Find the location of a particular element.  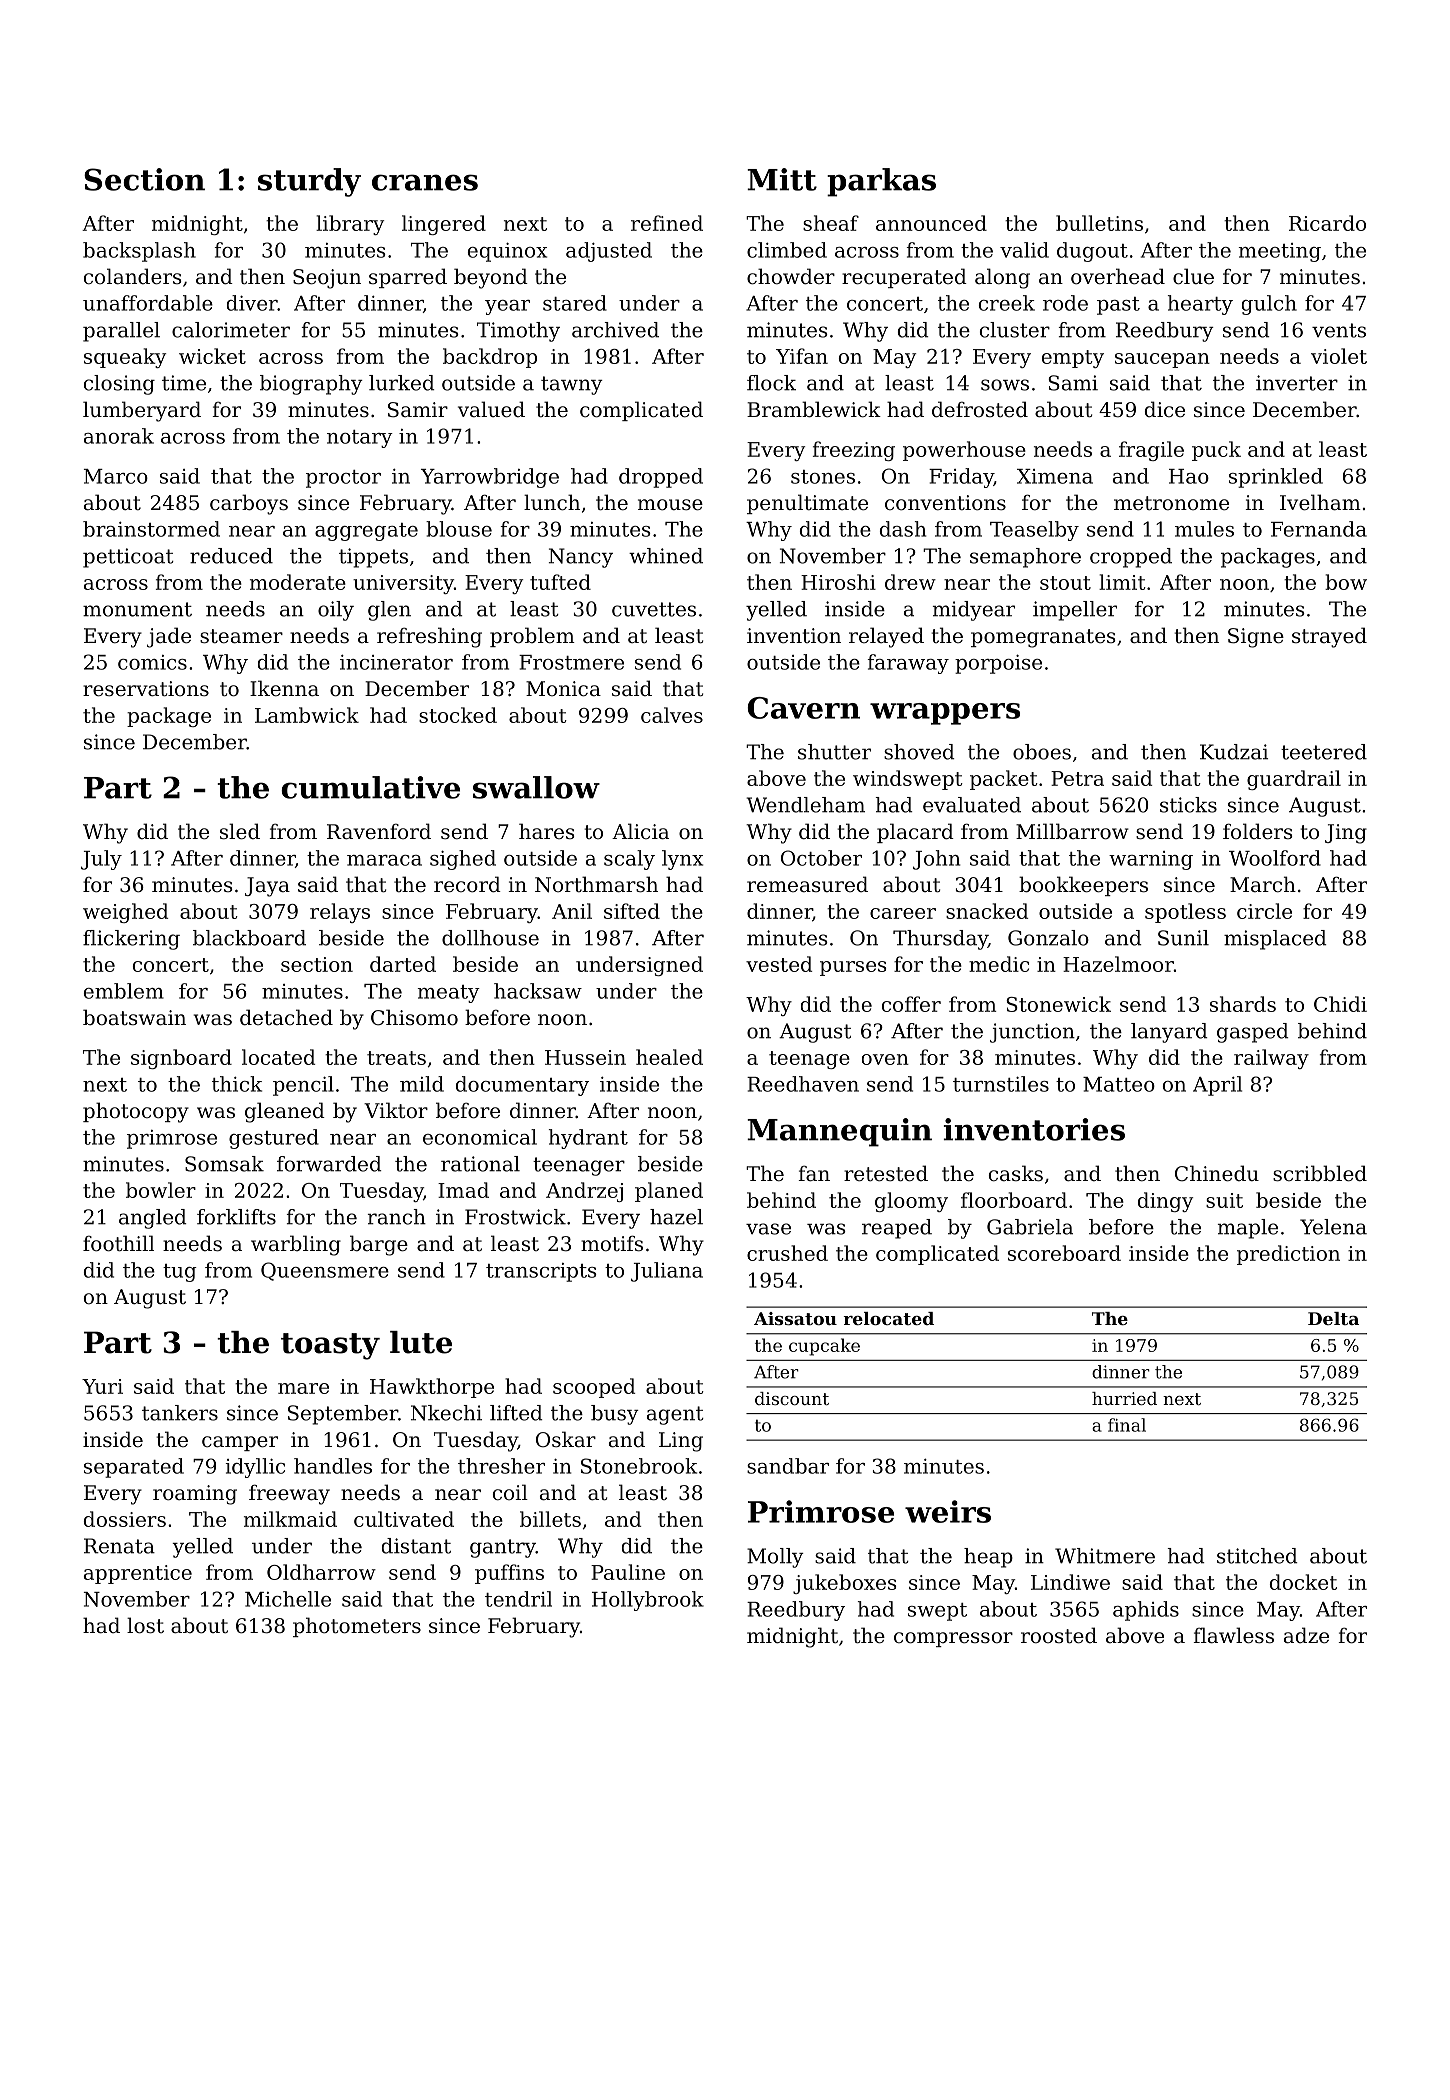

Mitt is located at coordinates (782, 179).
